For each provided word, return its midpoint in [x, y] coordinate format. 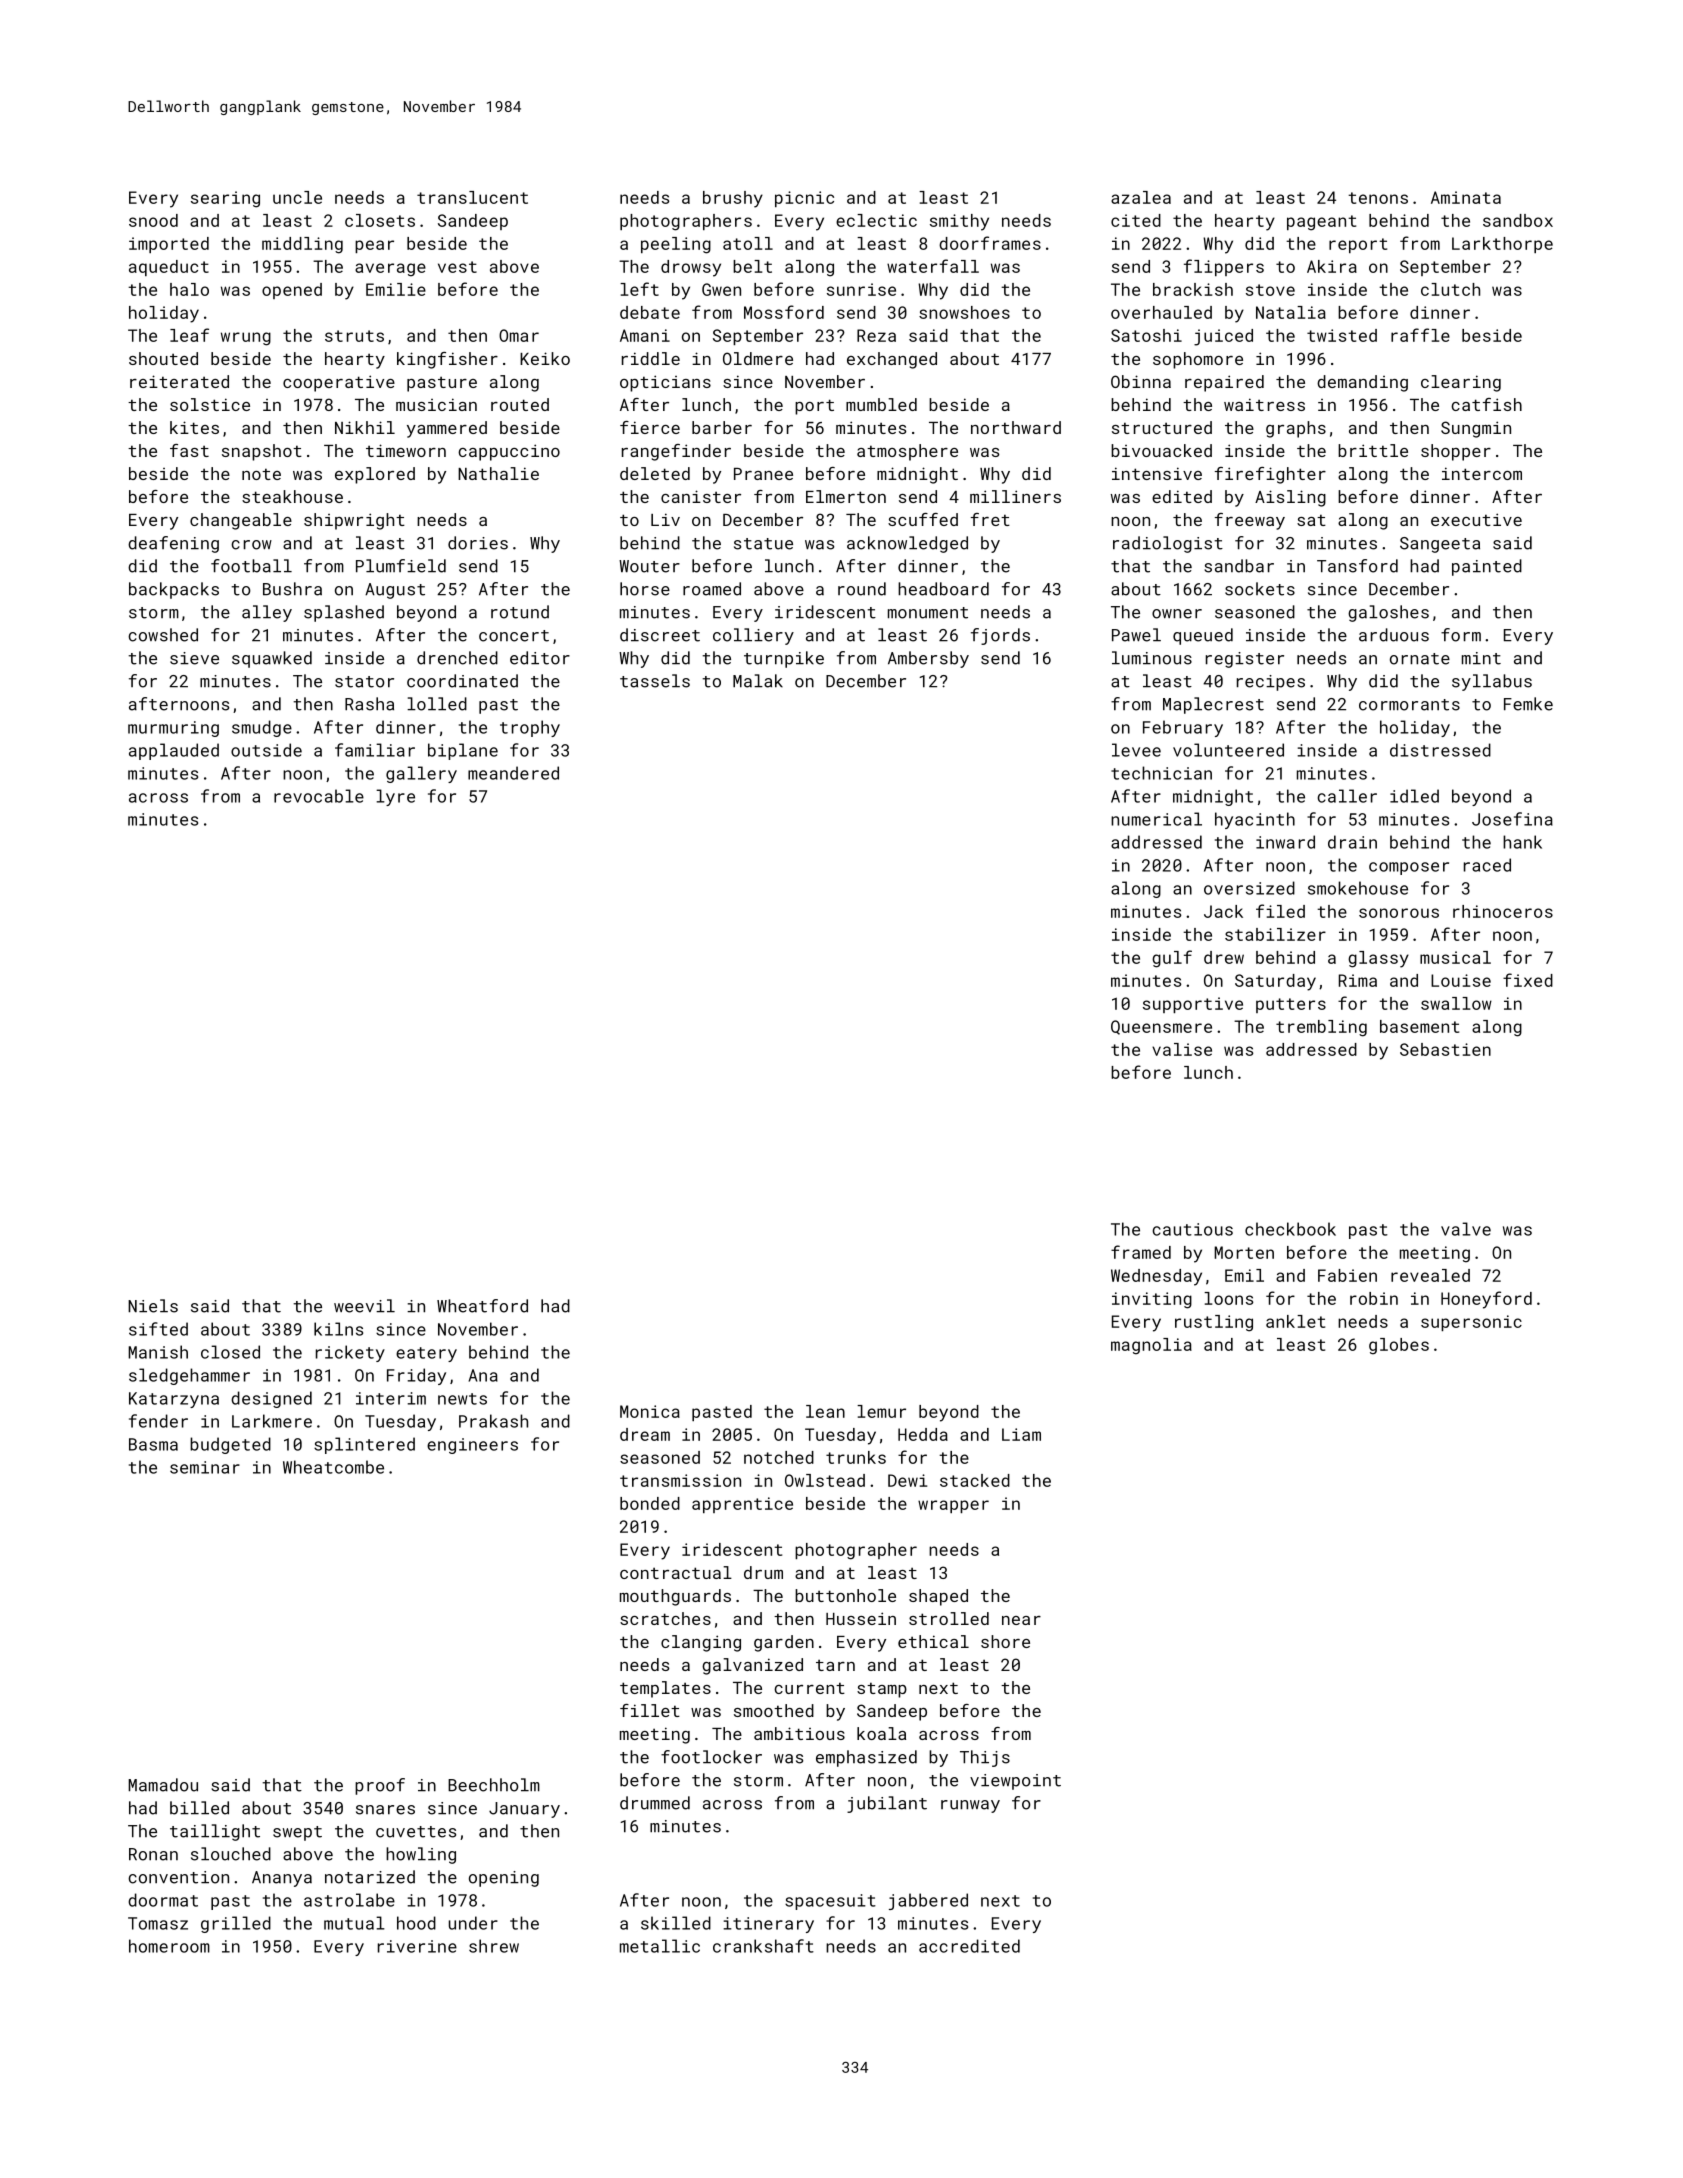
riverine [417, 1946]
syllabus [1492, 682]
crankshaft [763, 1946]
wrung [246, 339]
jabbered [928, 1901]
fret [990, 519]
